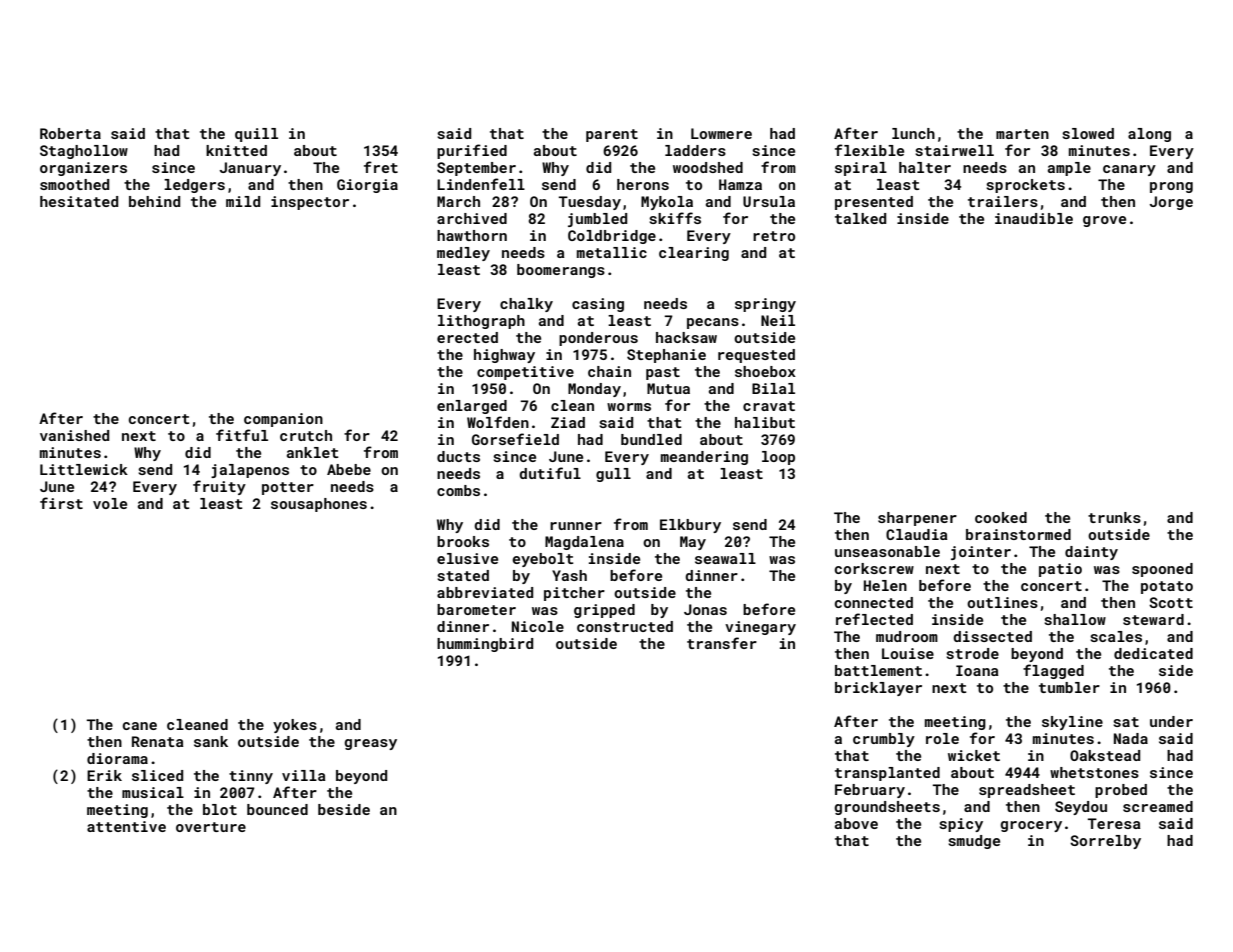  Describe the element at coordinates (126, 826) in the image. I see `attentive` at that location.
